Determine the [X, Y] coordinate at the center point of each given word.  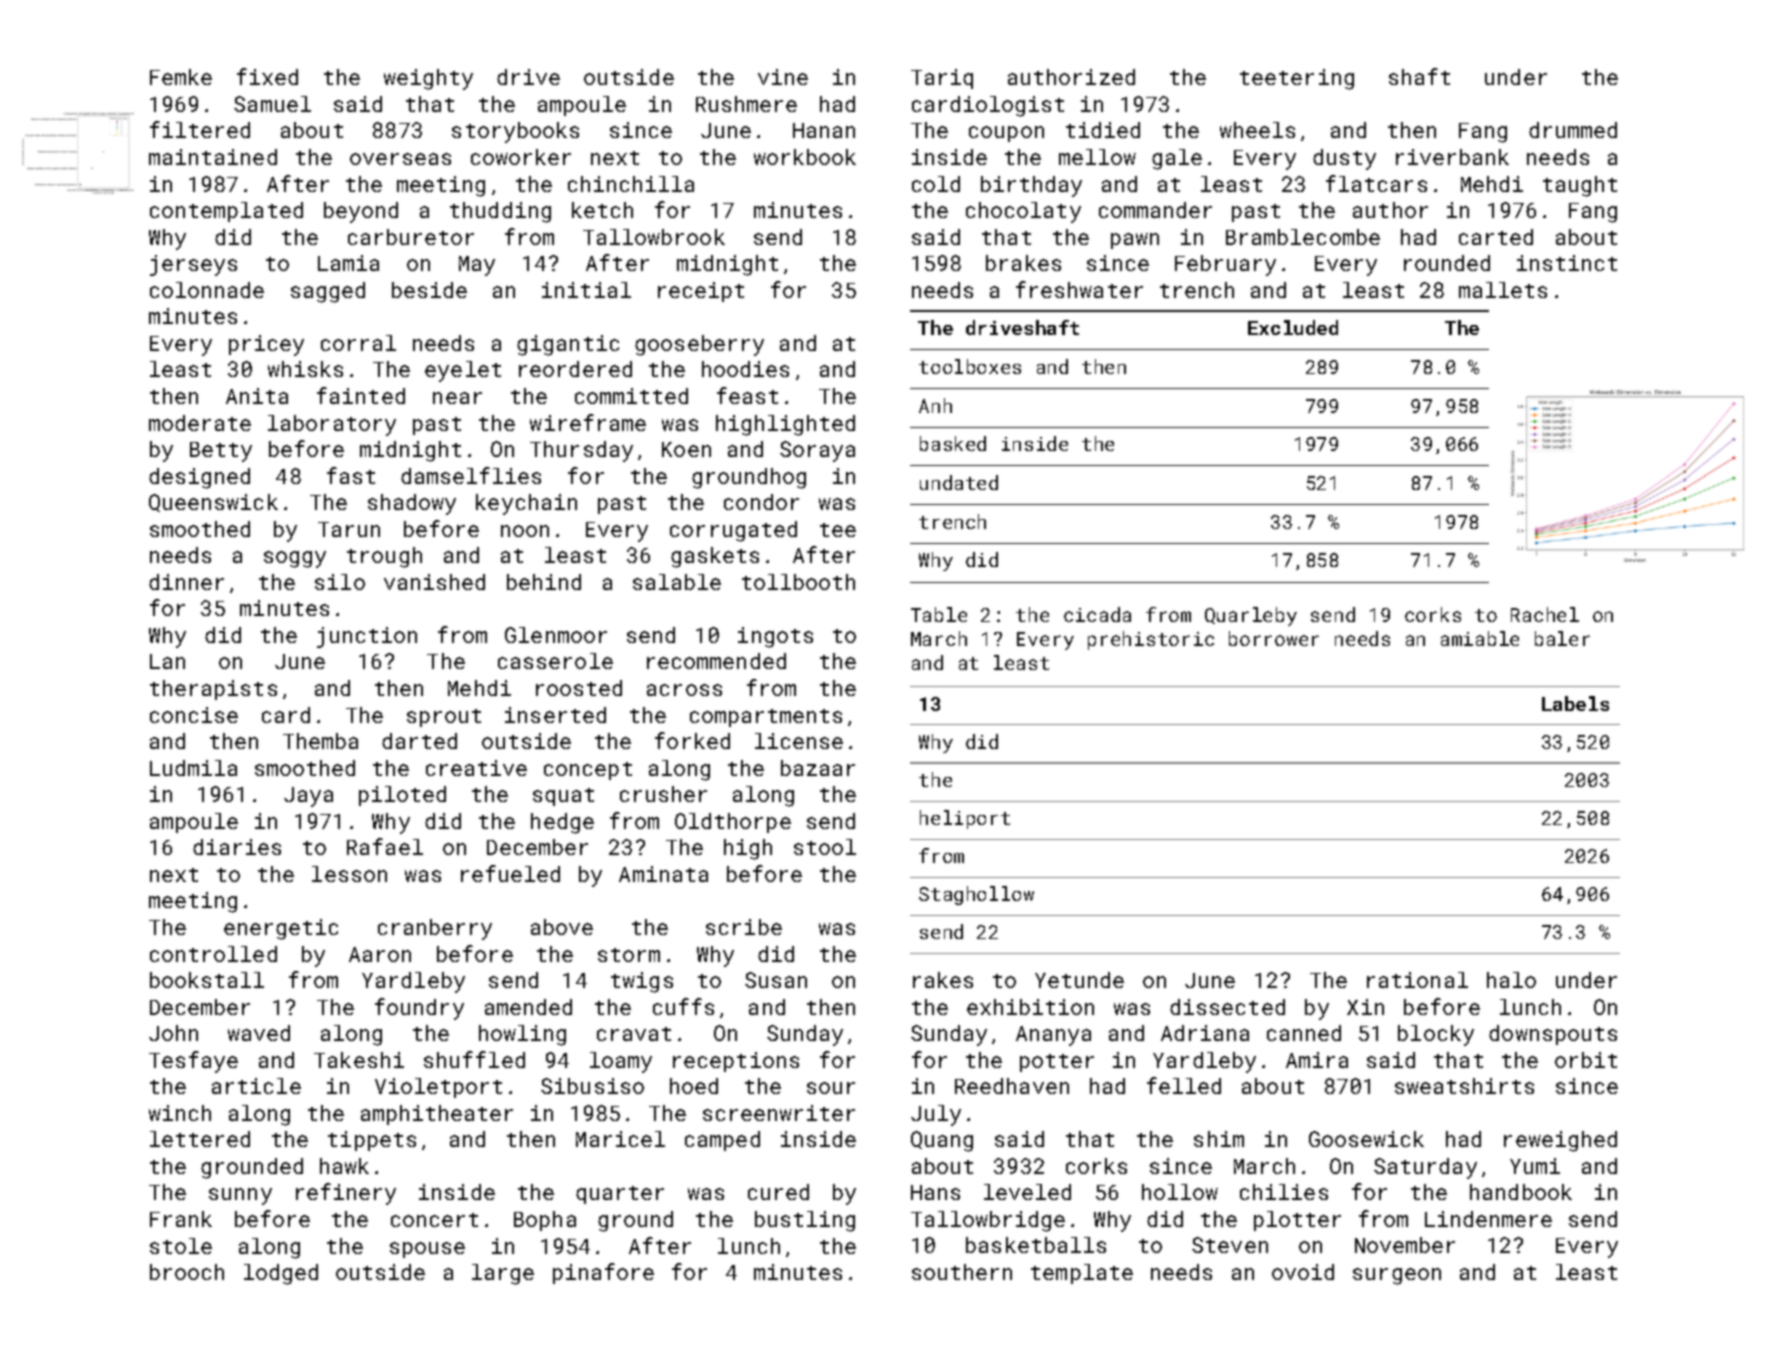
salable [677, 582]
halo [1511, 980]
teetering [1297, 79]
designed [199, 478]
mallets [1503, 290]
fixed [267, 76]
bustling [805, 1221]
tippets [372, 1141]
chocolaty [1023, 212]
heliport [965, 819]
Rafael [385, 846]
